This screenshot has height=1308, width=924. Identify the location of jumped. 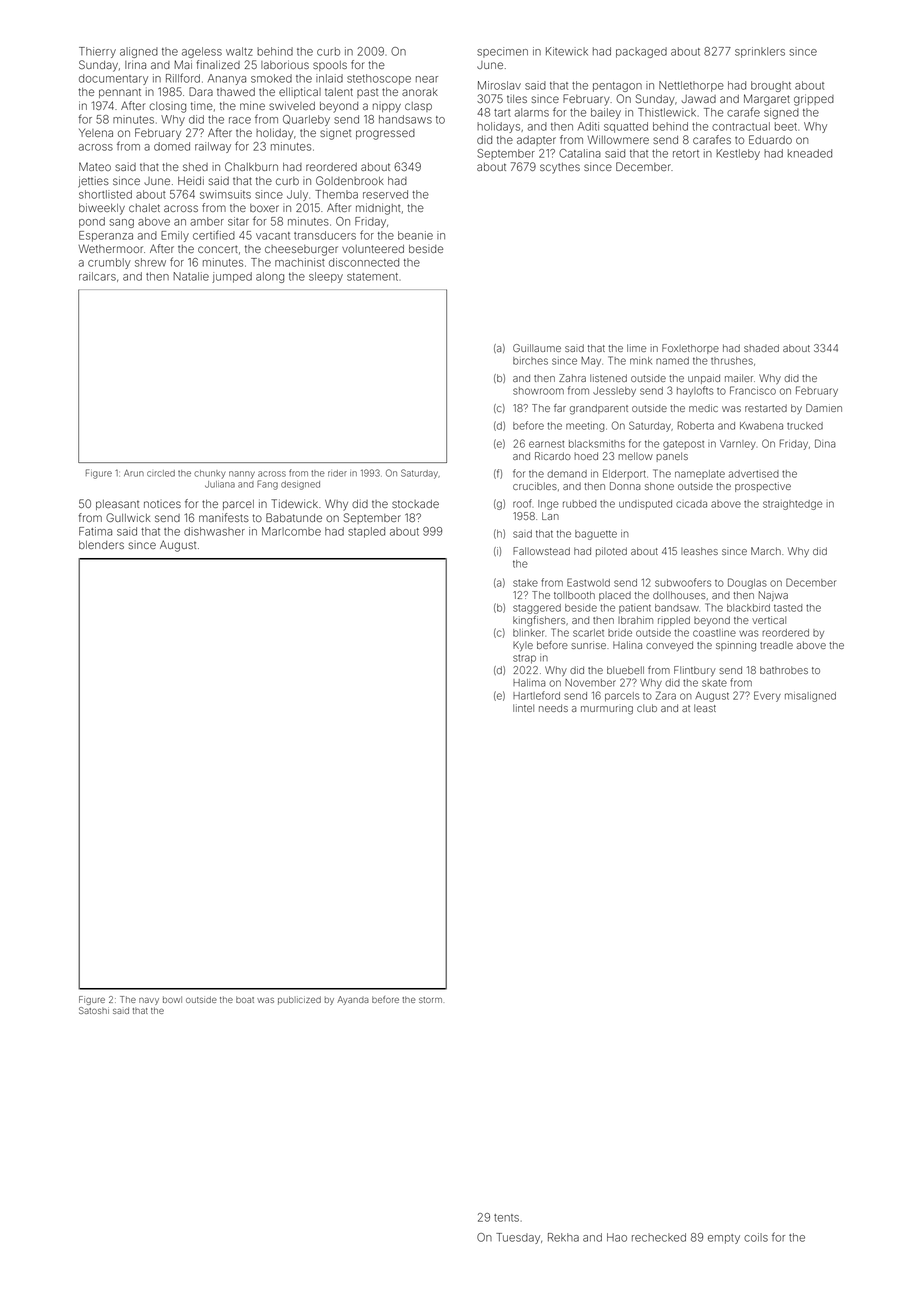
(232, 277).
